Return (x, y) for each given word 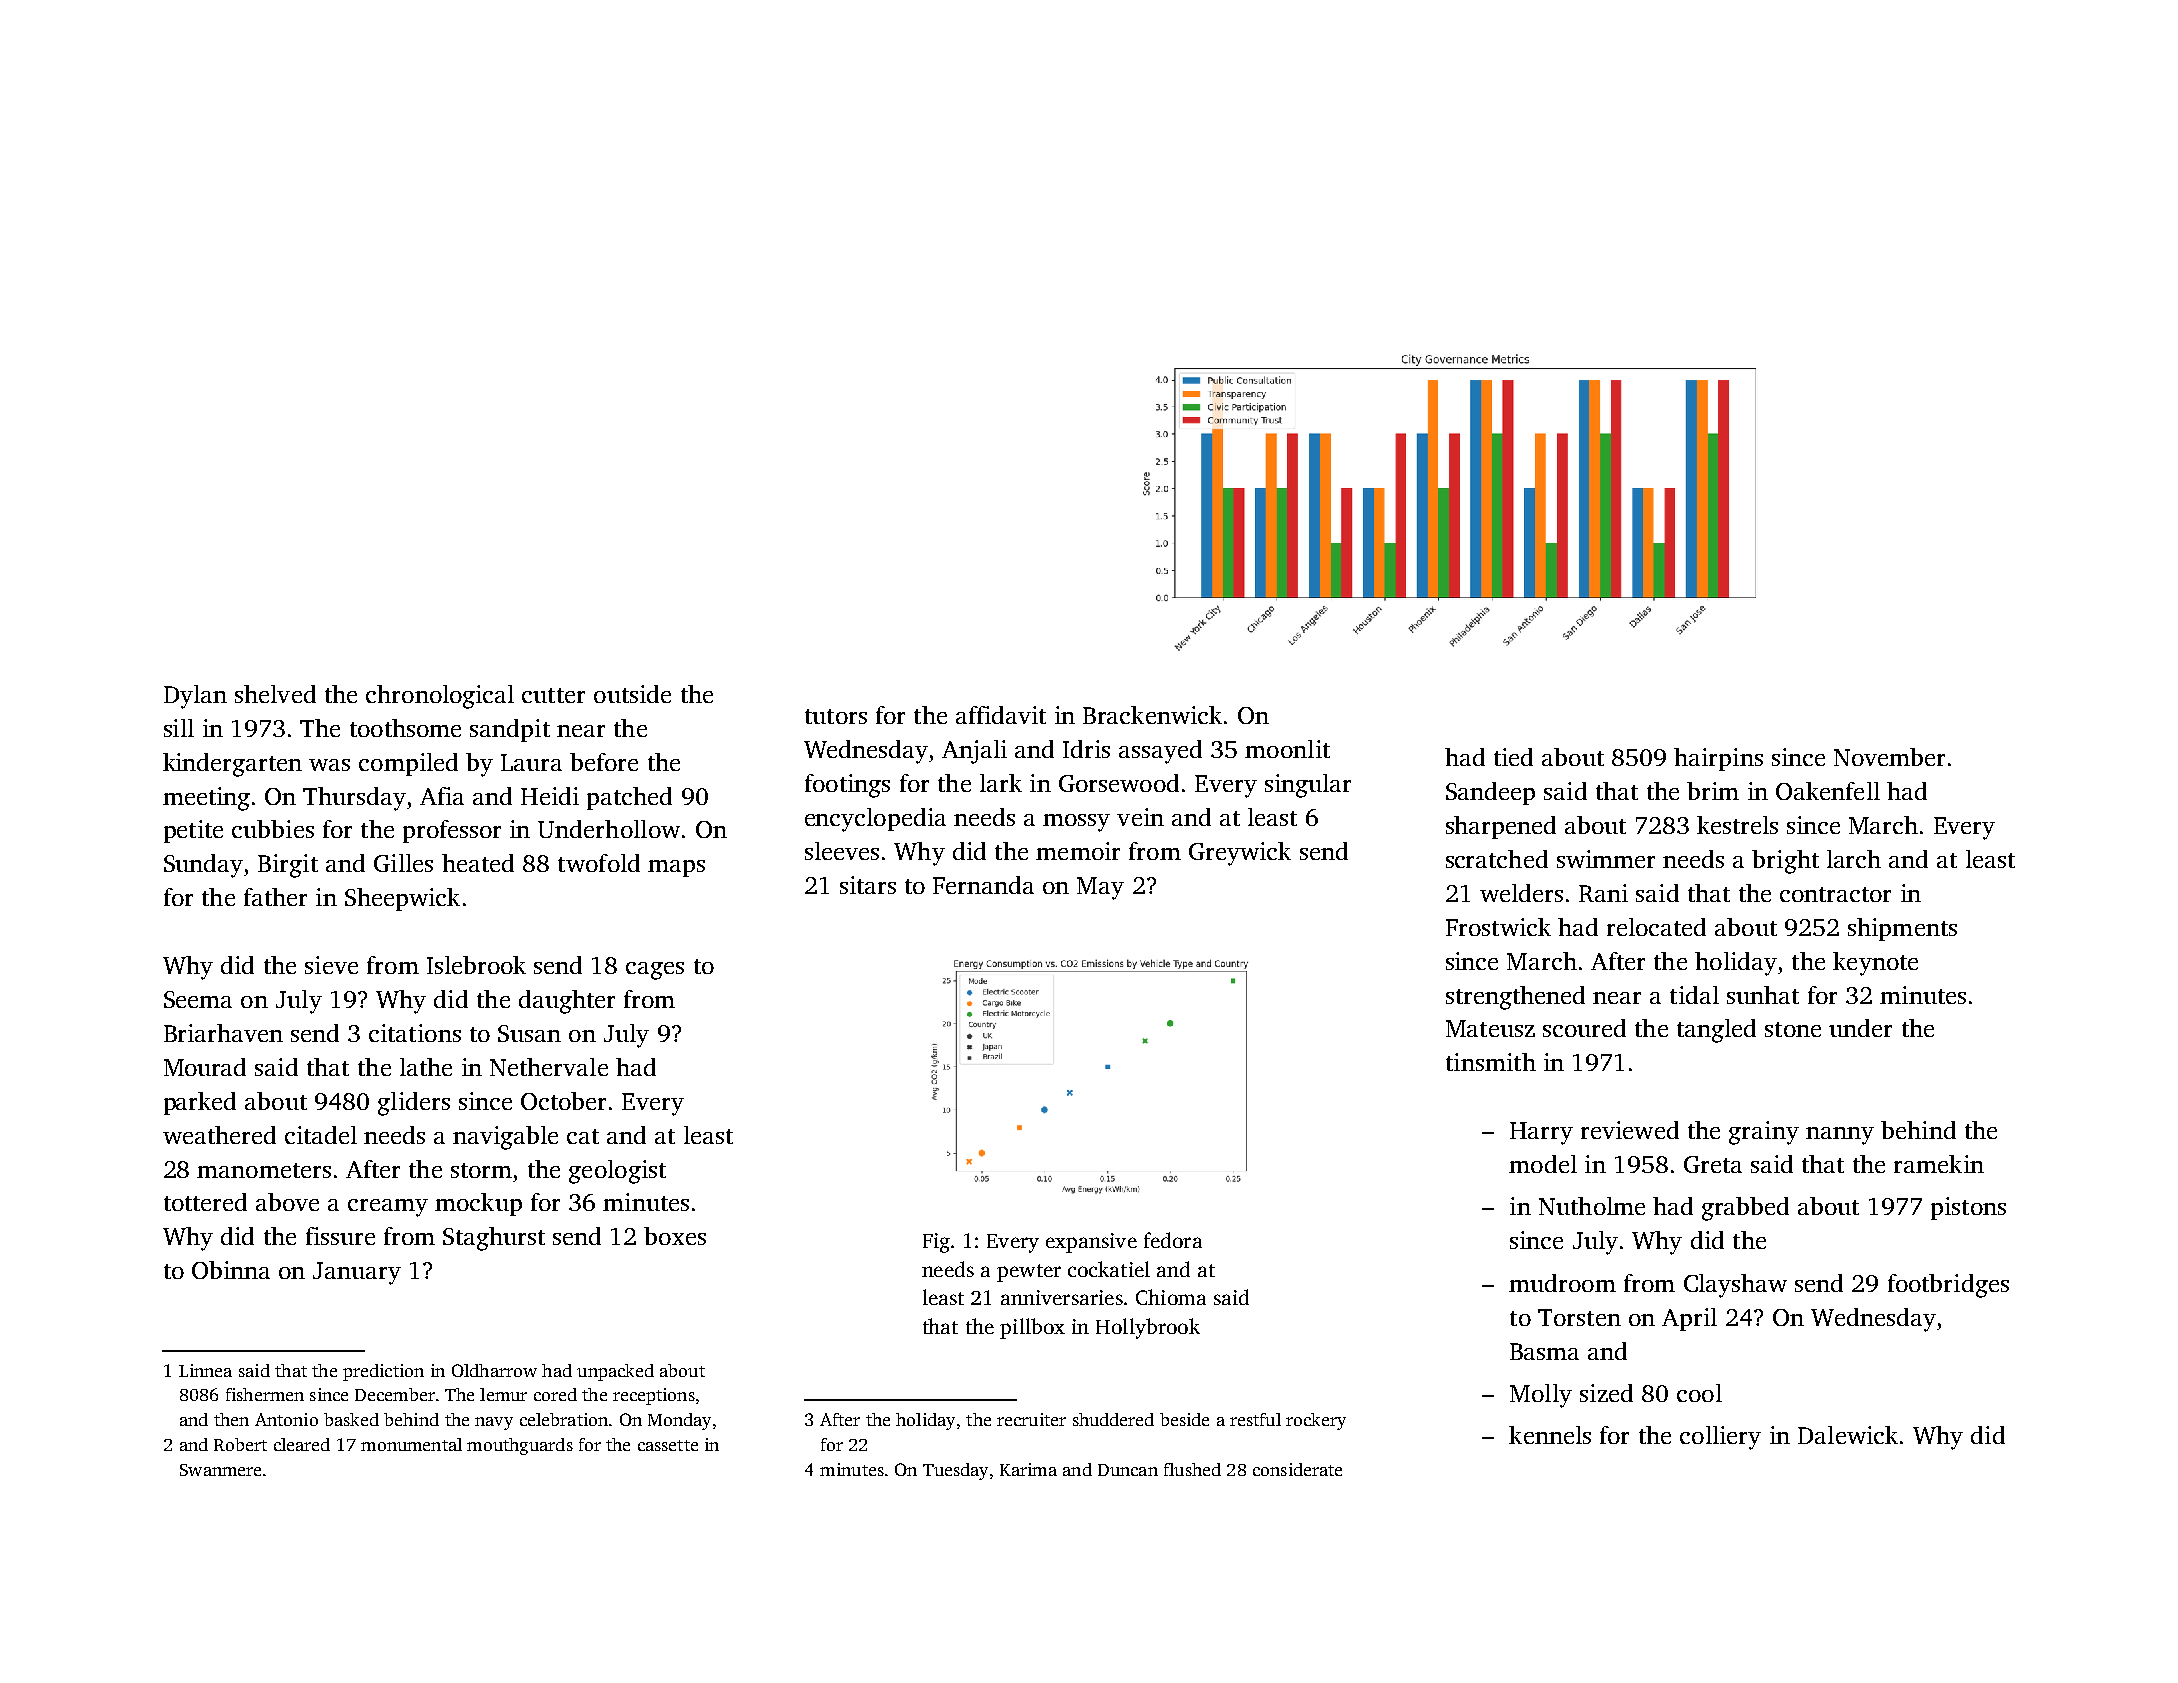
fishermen (265, 1394)
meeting (206, 799)
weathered (219, 1135)
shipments (1902, 929)
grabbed (1745, 1209)
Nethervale (549, 1067)
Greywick (1240, 854)
